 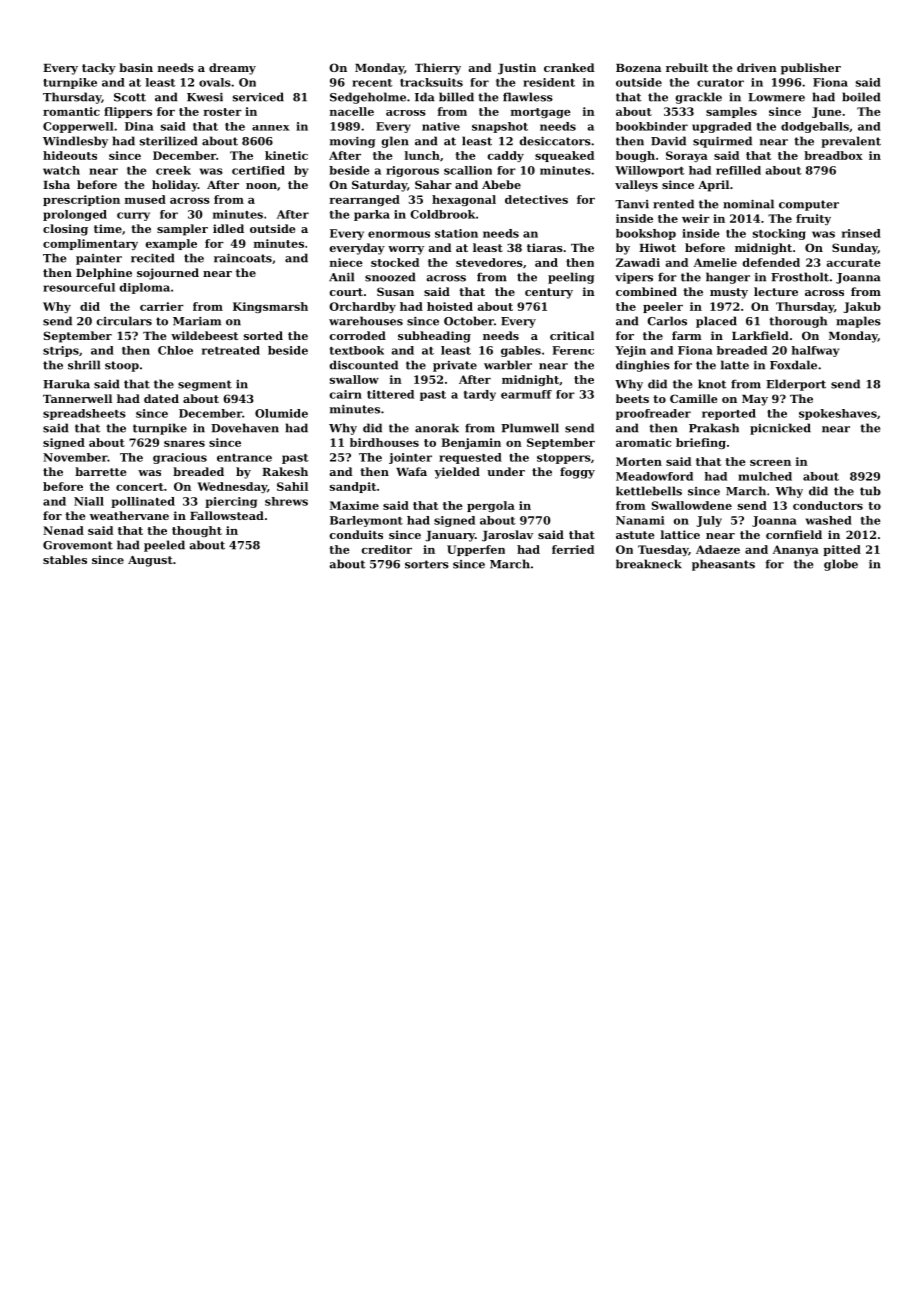 What do you see at coordinates (508, 365) in the image?
I see `warbler` at bounding box center [508, 365].
